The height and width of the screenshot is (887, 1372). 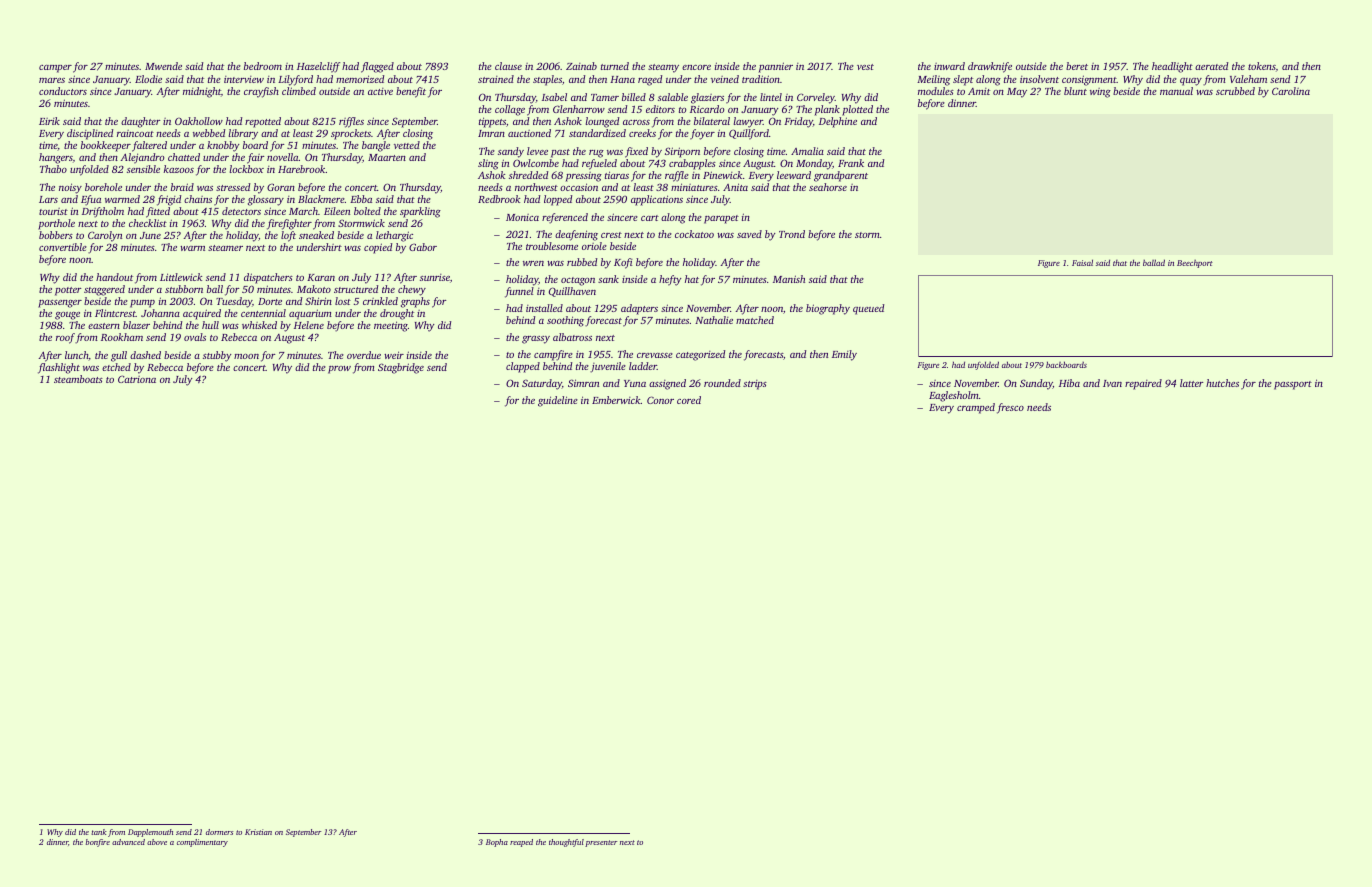 What do you see at coordinates (976, 408) in the screenshot?
I see `cramped` at bounding box center [976, 408].
